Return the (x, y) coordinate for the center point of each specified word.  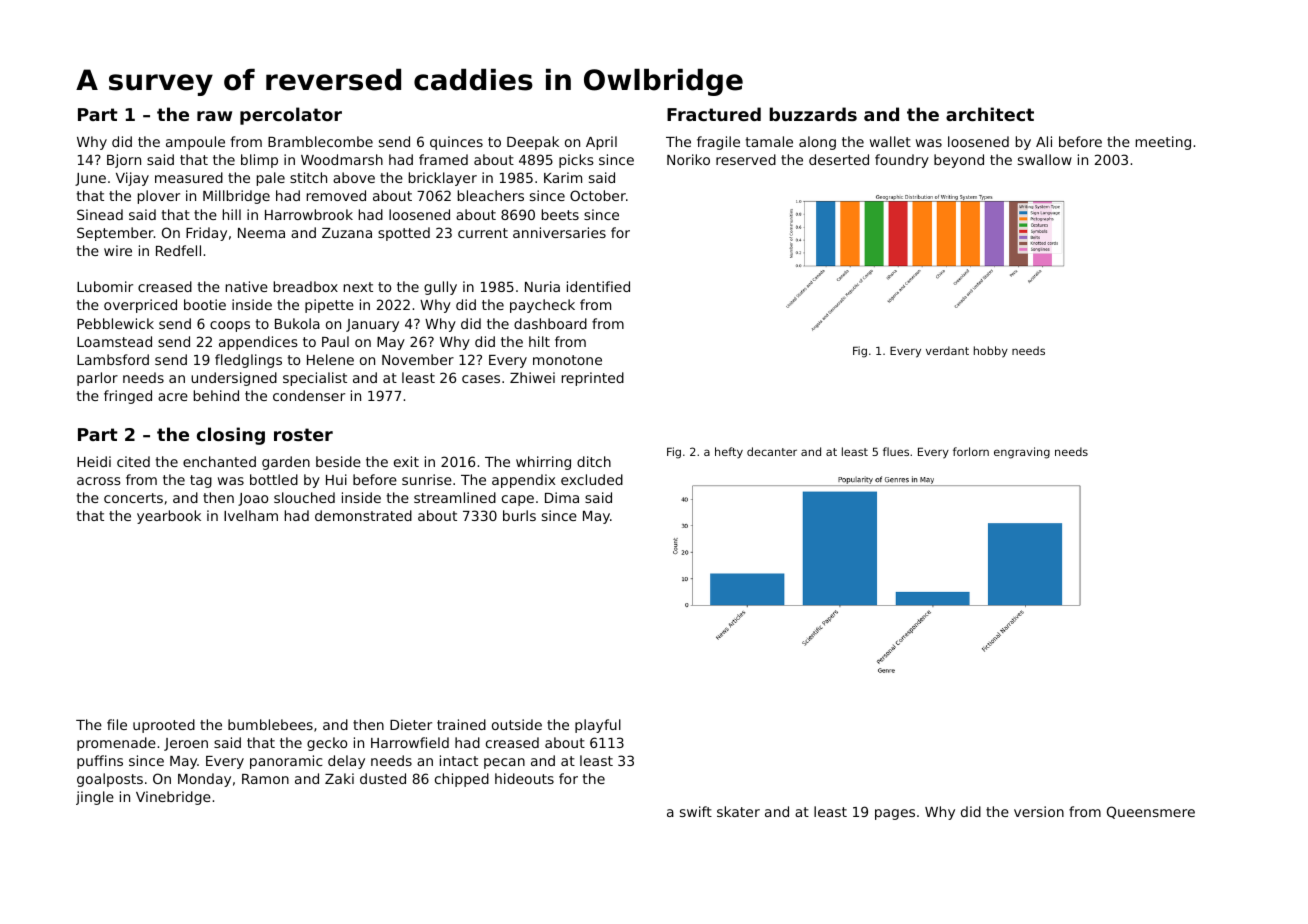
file (117, 724)
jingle (95, 798)
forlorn (971, 451)
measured (189, 177)
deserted (839, 159)
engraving (1022, 453)
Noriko (688, 159)
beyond (959, 161)
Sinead (100, 214)
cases (481, 379)
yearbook (169, 517)
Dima (562, 497)
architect (990, 114)
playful (598, 726)
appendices (258, 343)
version (1039, 811)
